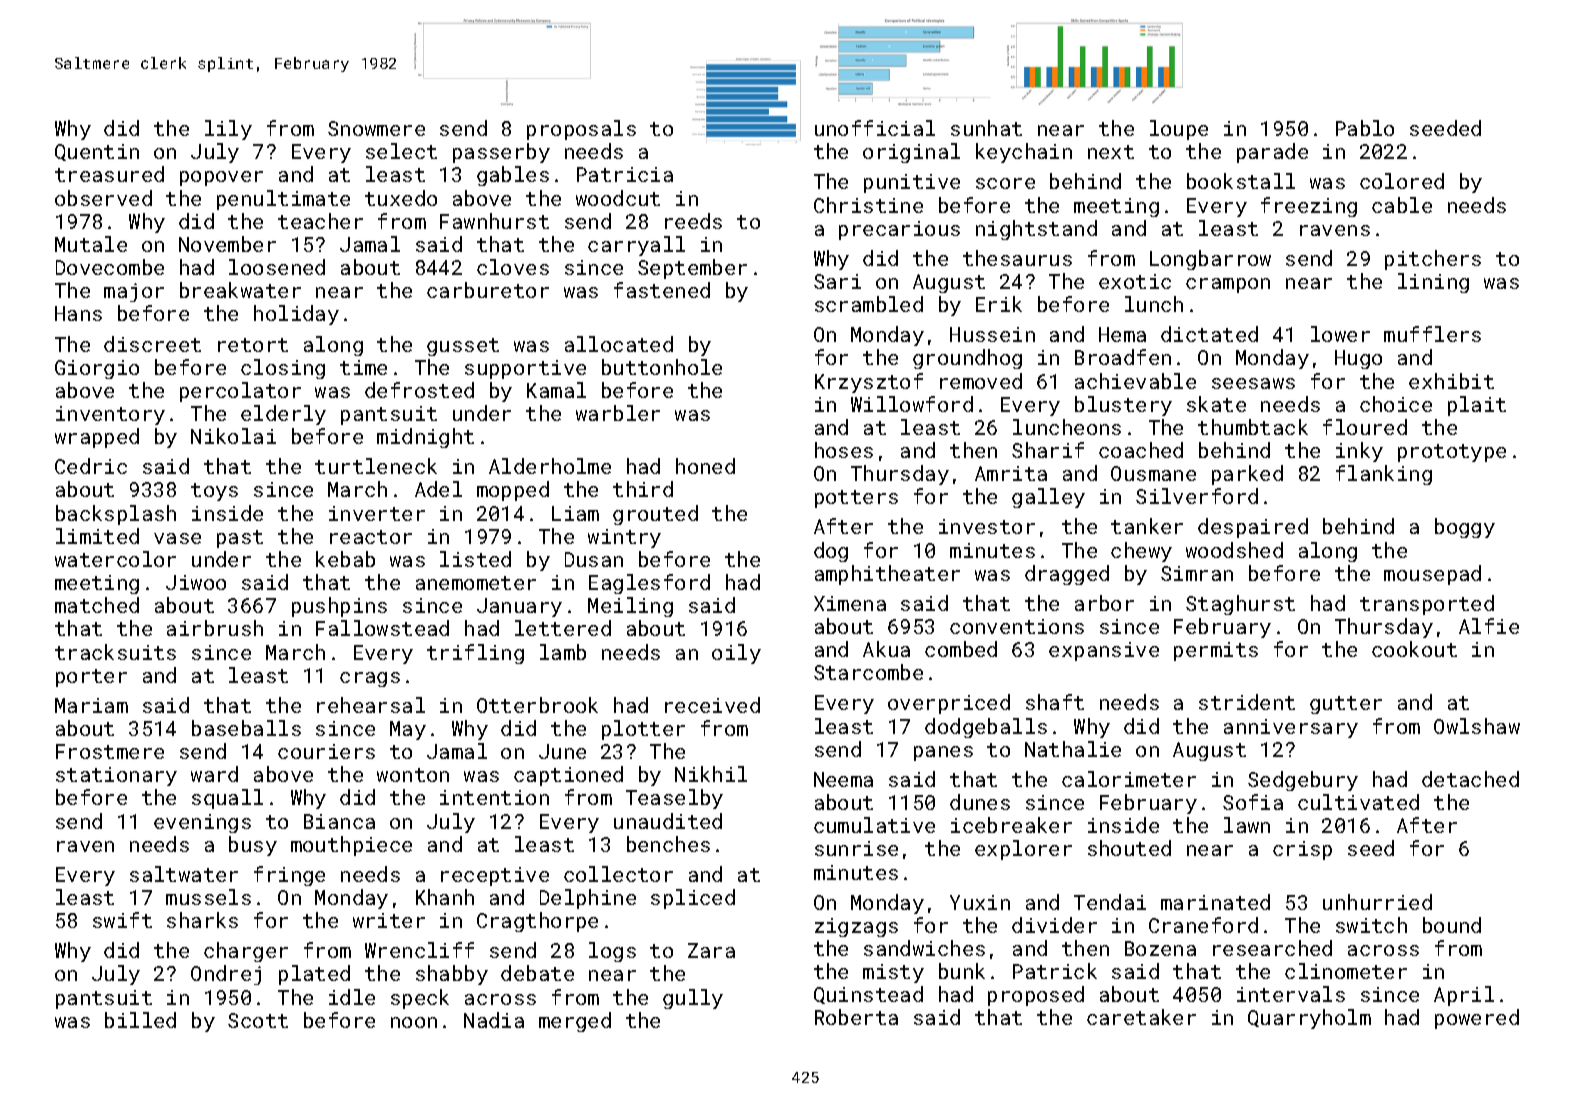 This document has height=1119, width=1583. I want to click on Mutale, so click(91, 244).
